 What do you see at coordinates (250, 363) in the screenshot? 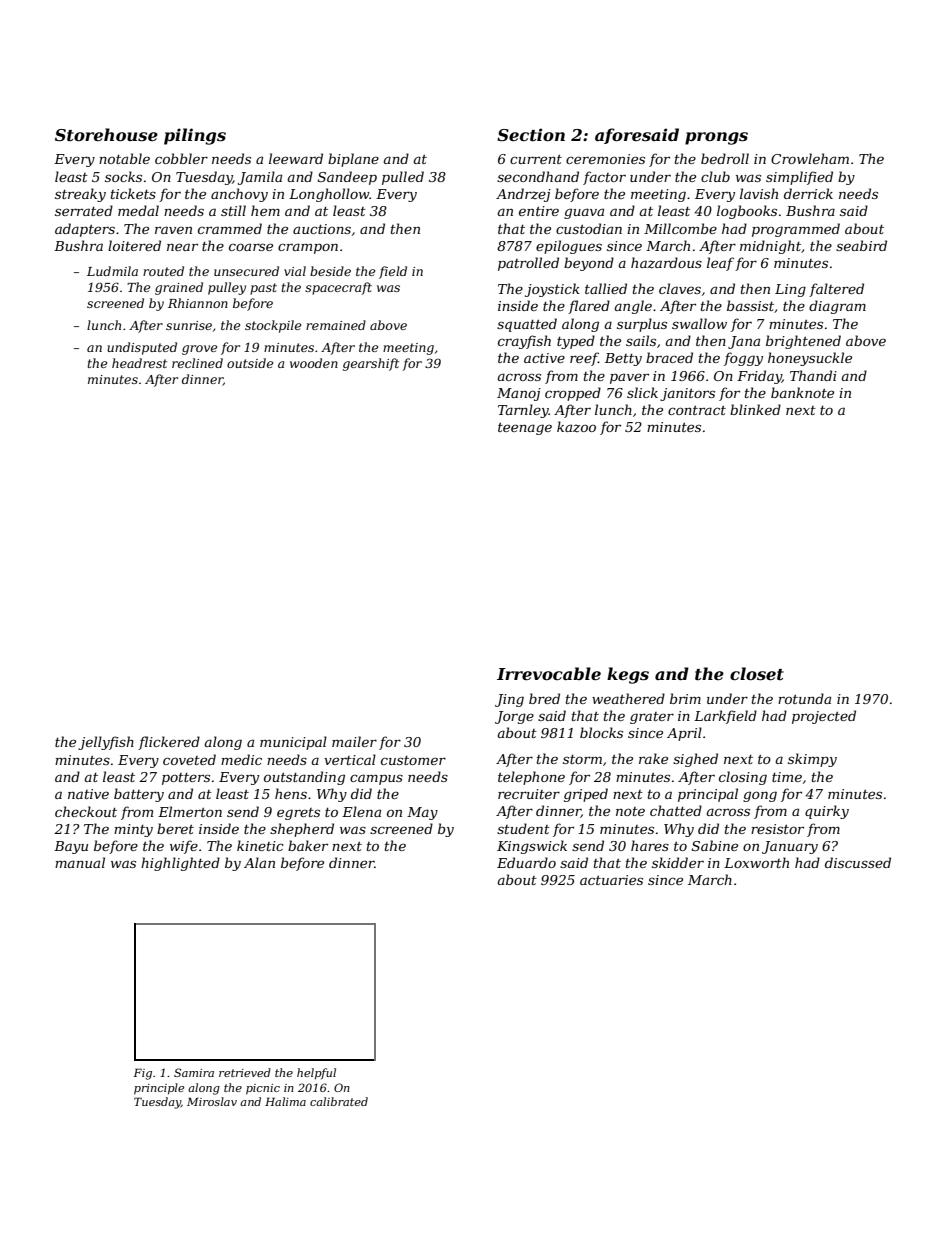
I see `outside` at bounding box center [250, 363].
